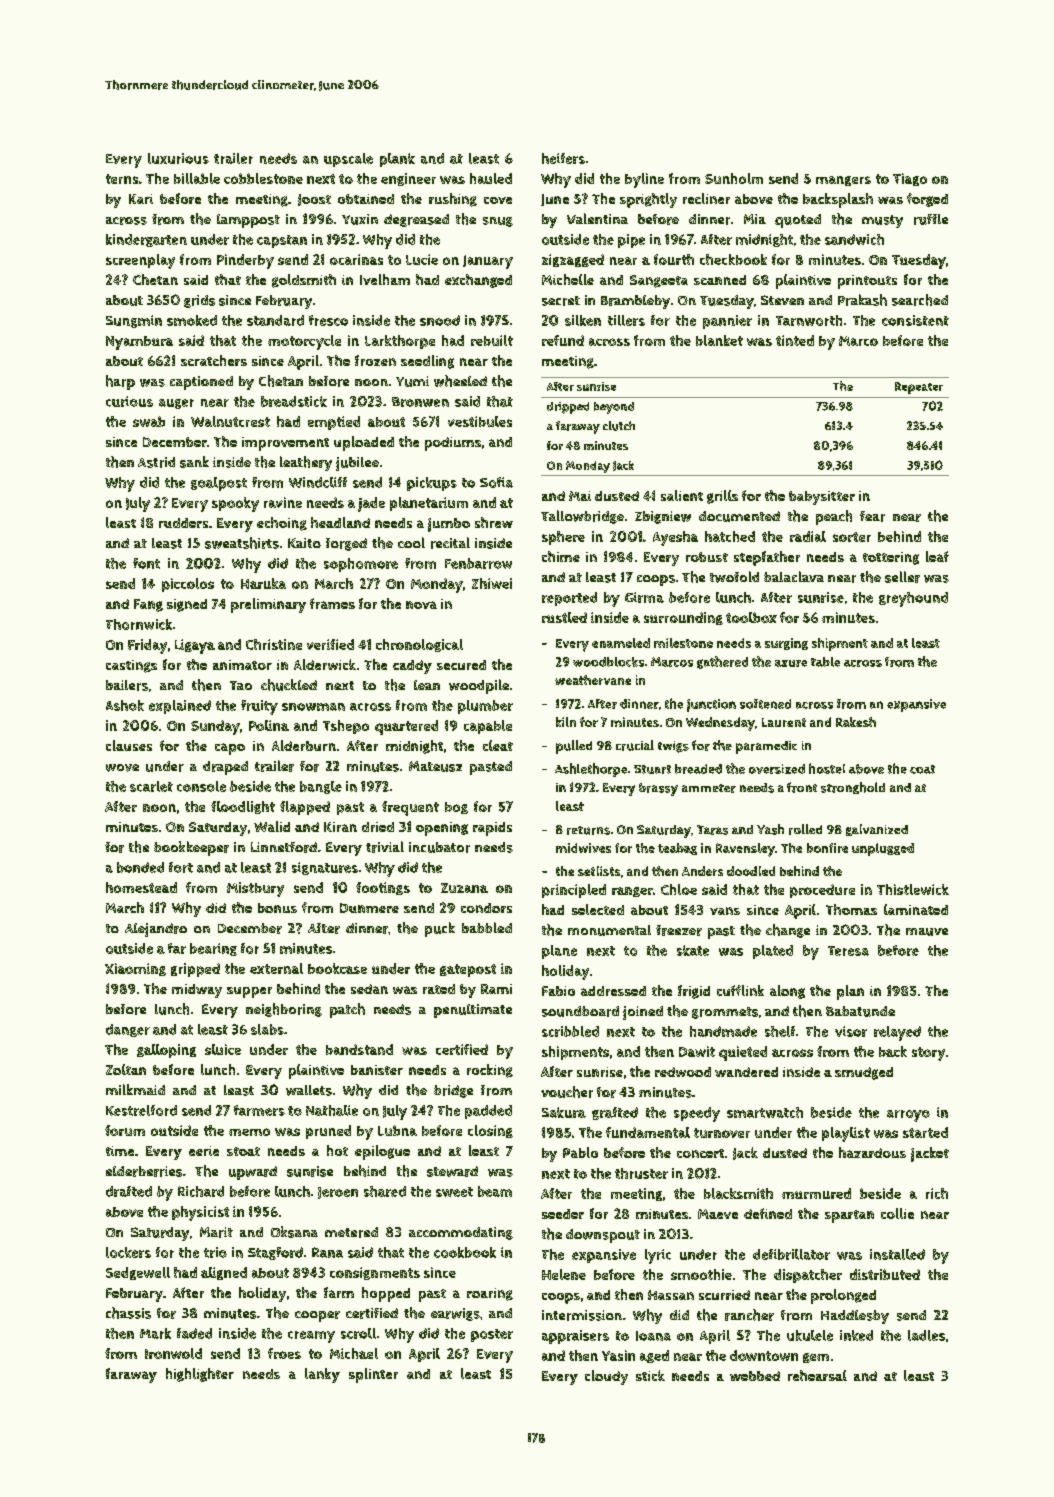 Image resolution: width=1054 pixels, height=1497 pixels. I want to click on soundboard, so click(580, 1011).
